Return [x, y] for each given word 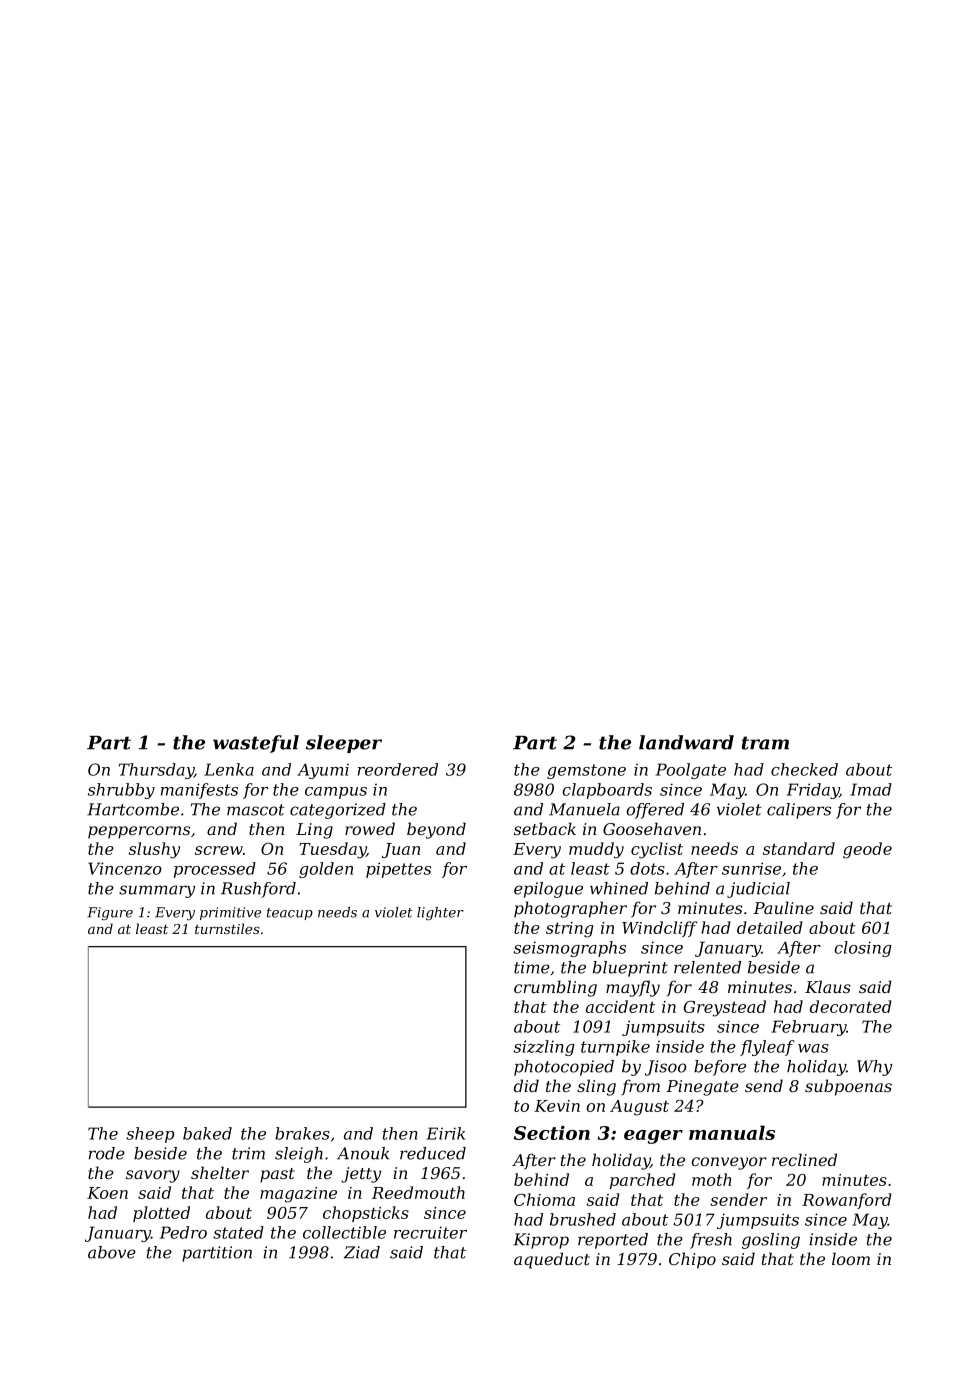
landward [686, 742]
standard [799, 848]
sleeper [344, 744]
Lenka [229, 769]
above [112, 1252]
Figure [110, 913]
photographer [570, 909]
